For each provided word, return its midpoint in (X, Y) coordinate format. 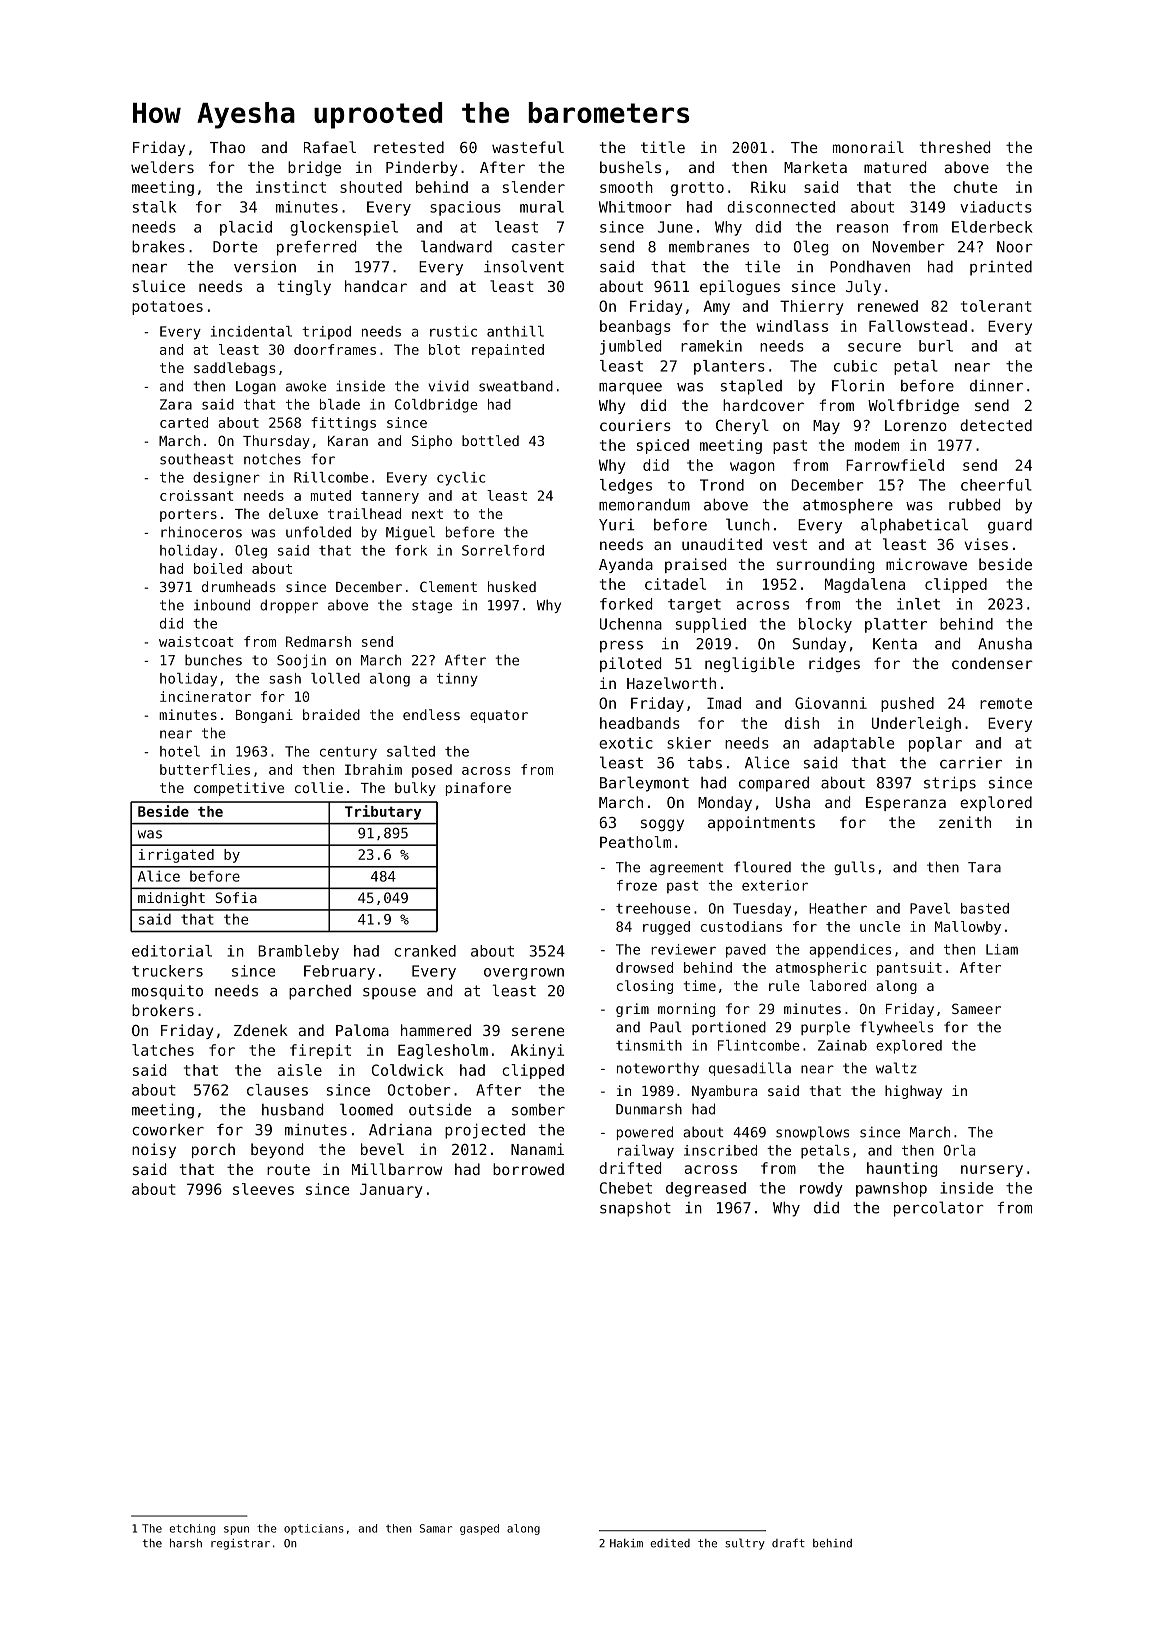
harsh (186, 1543)
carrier (971, 763)
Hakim (626, 1543)
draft (788, 1543)
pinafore (478, 789)
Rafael (330, 147)
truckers (167, 971)
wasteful (528, 147)
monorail (868, 147)
